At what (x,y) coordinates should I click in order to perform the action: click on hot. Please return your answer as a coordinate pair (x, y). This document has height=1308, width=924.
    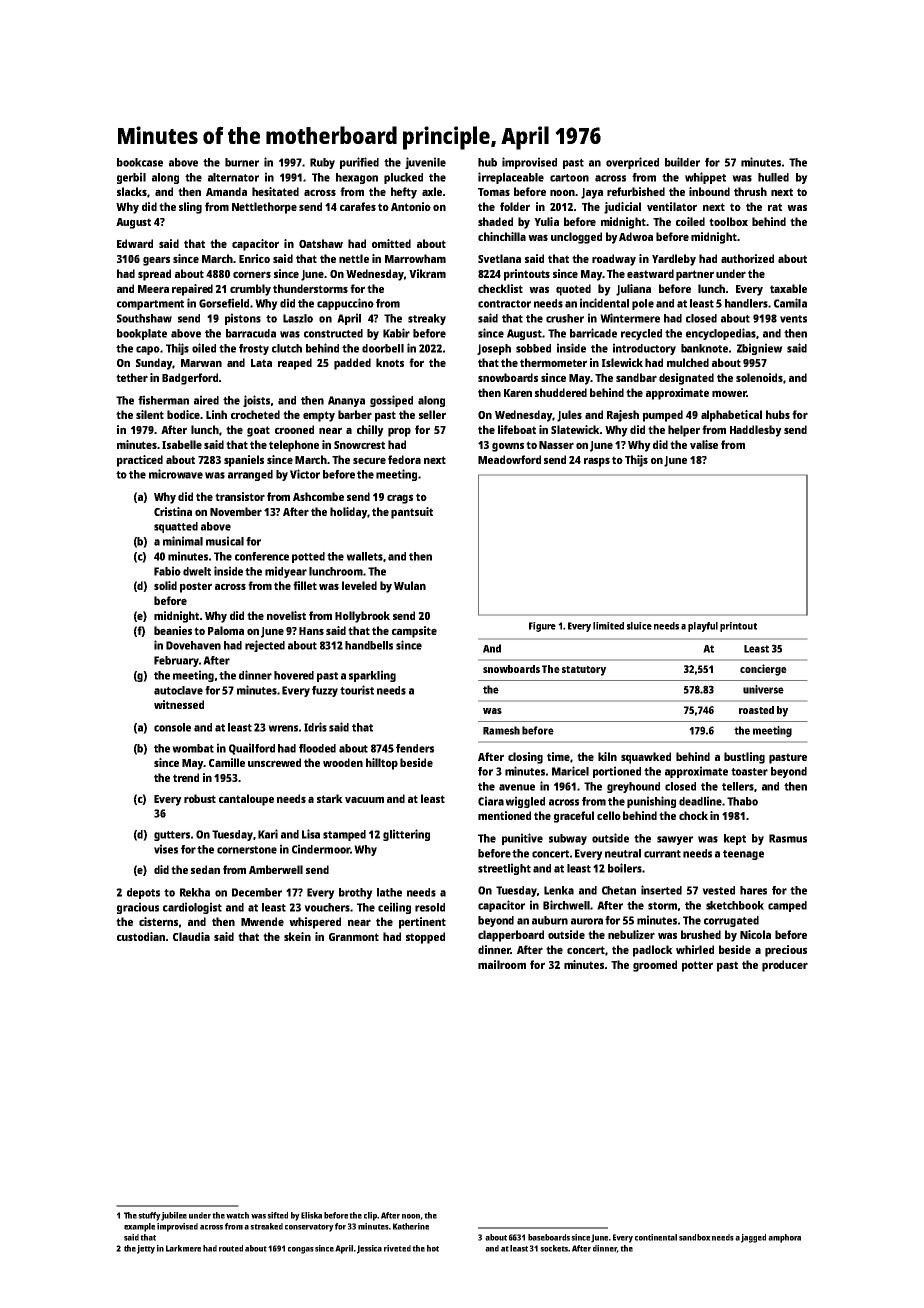
    Looking at the image, I should click on (433, 1248).
